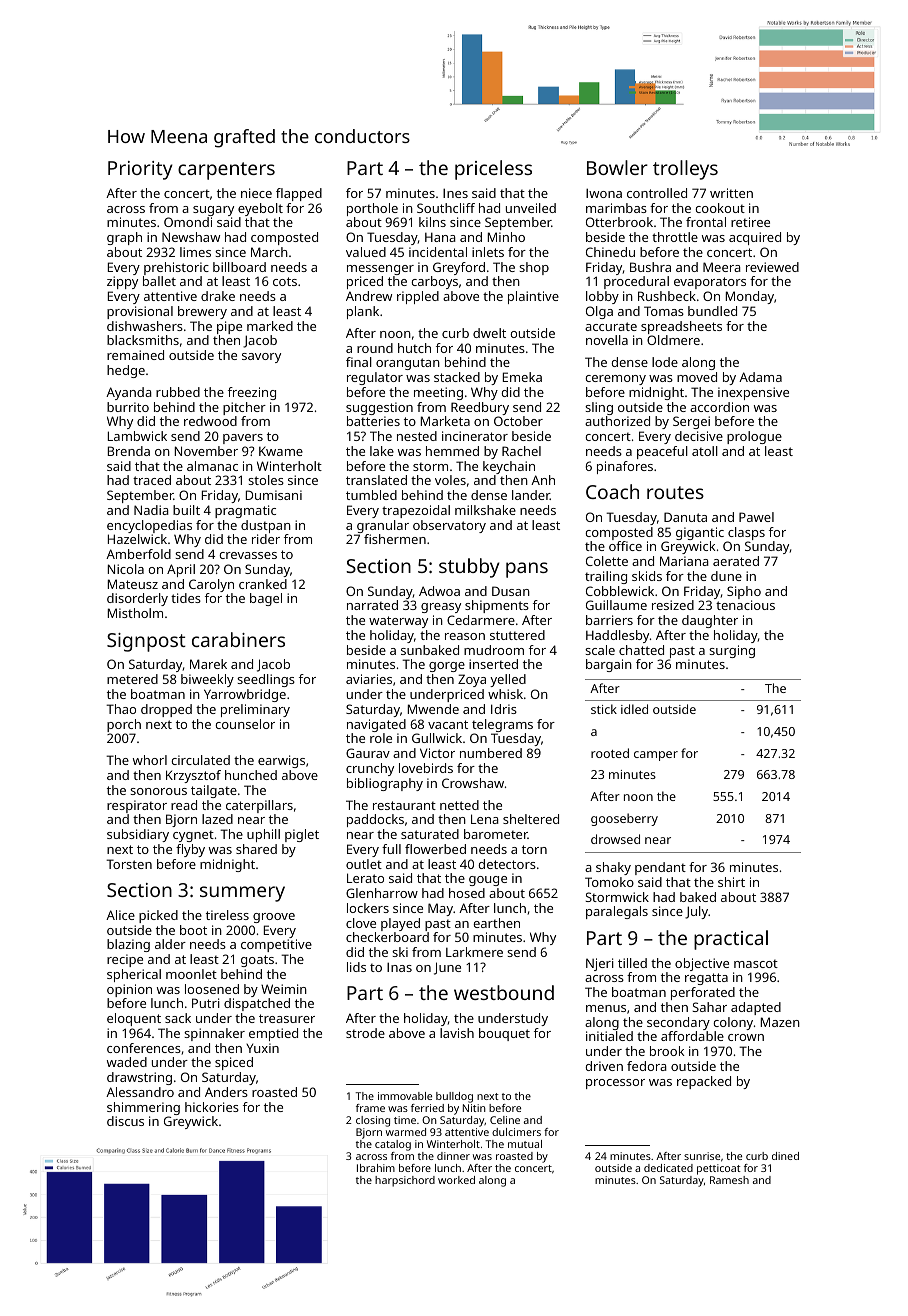  Describe the element at coordinates (137, 436) in the document. I see `Lambwick` at that location.
